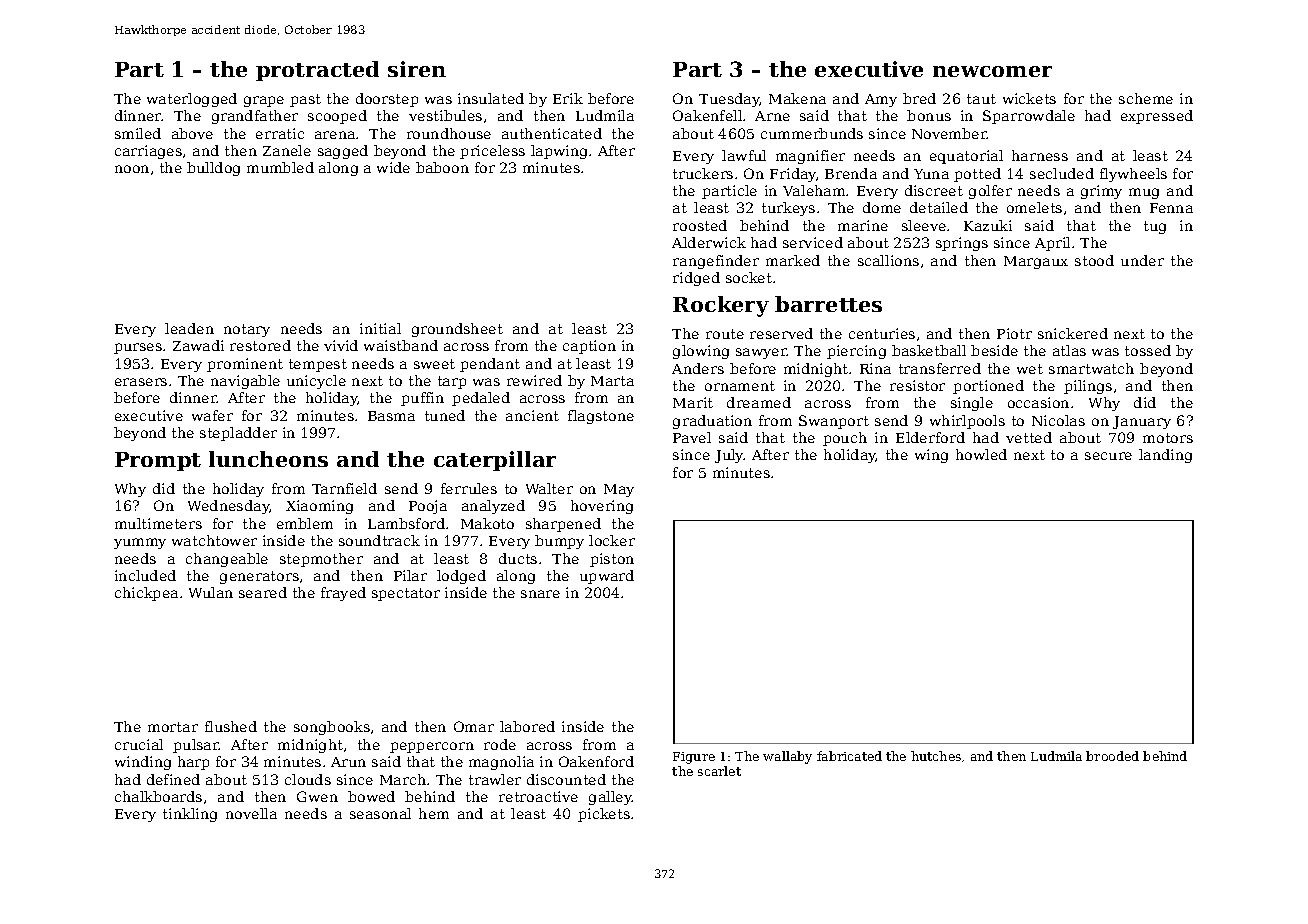  I want to click on pickets, so click(604, 815).
